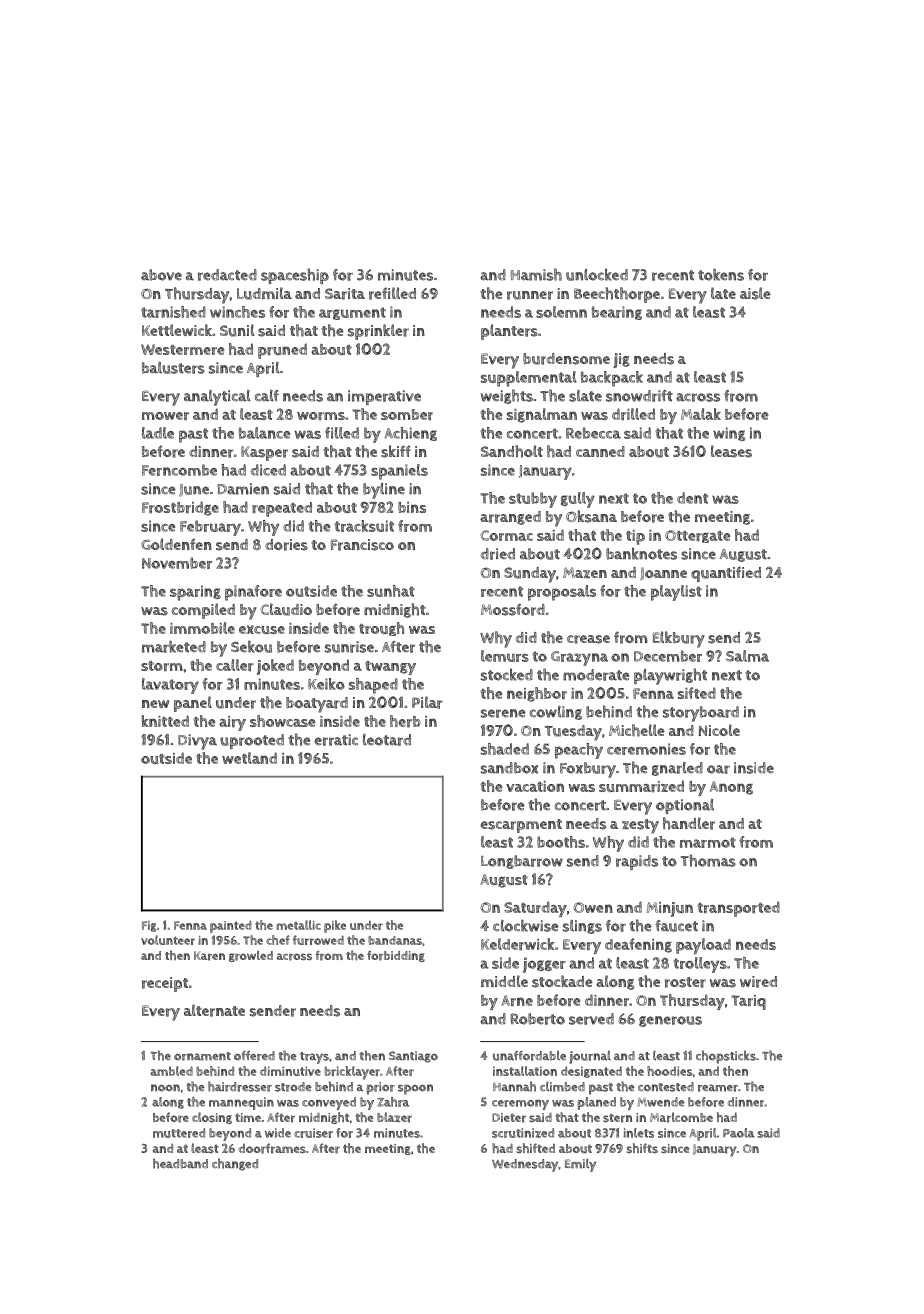 Image resolution: width=924 pixels, height=1314 pixels. I want to click on reamer, so click(718, 1088).
